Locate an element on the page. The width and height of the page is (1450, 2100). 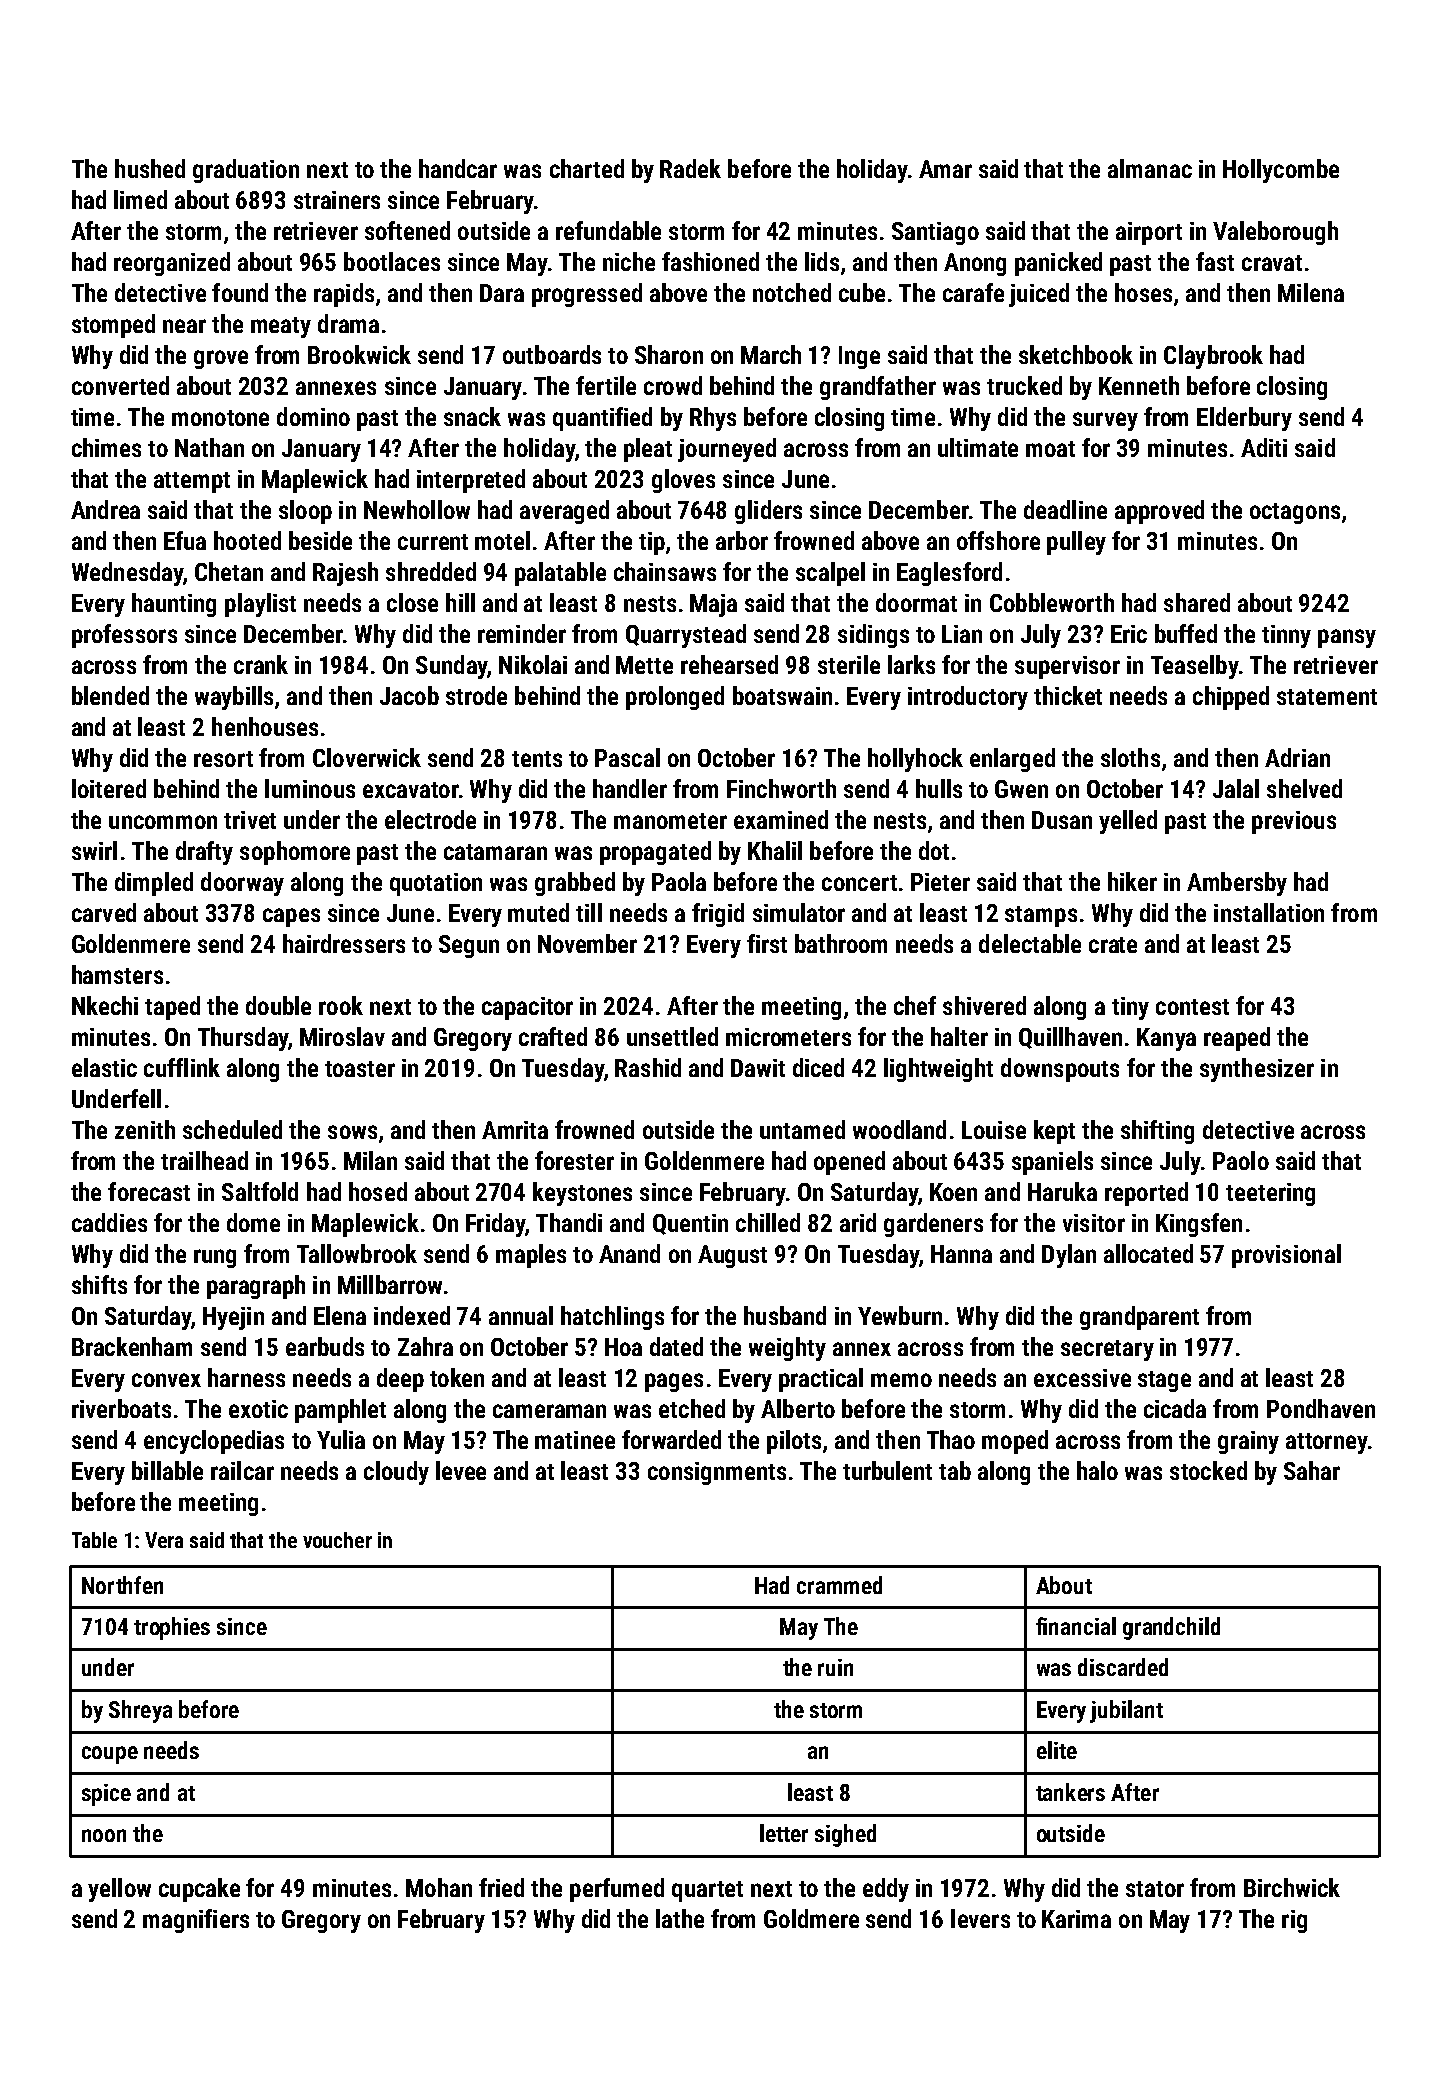
survey is located at coordinates (1105, 421).
